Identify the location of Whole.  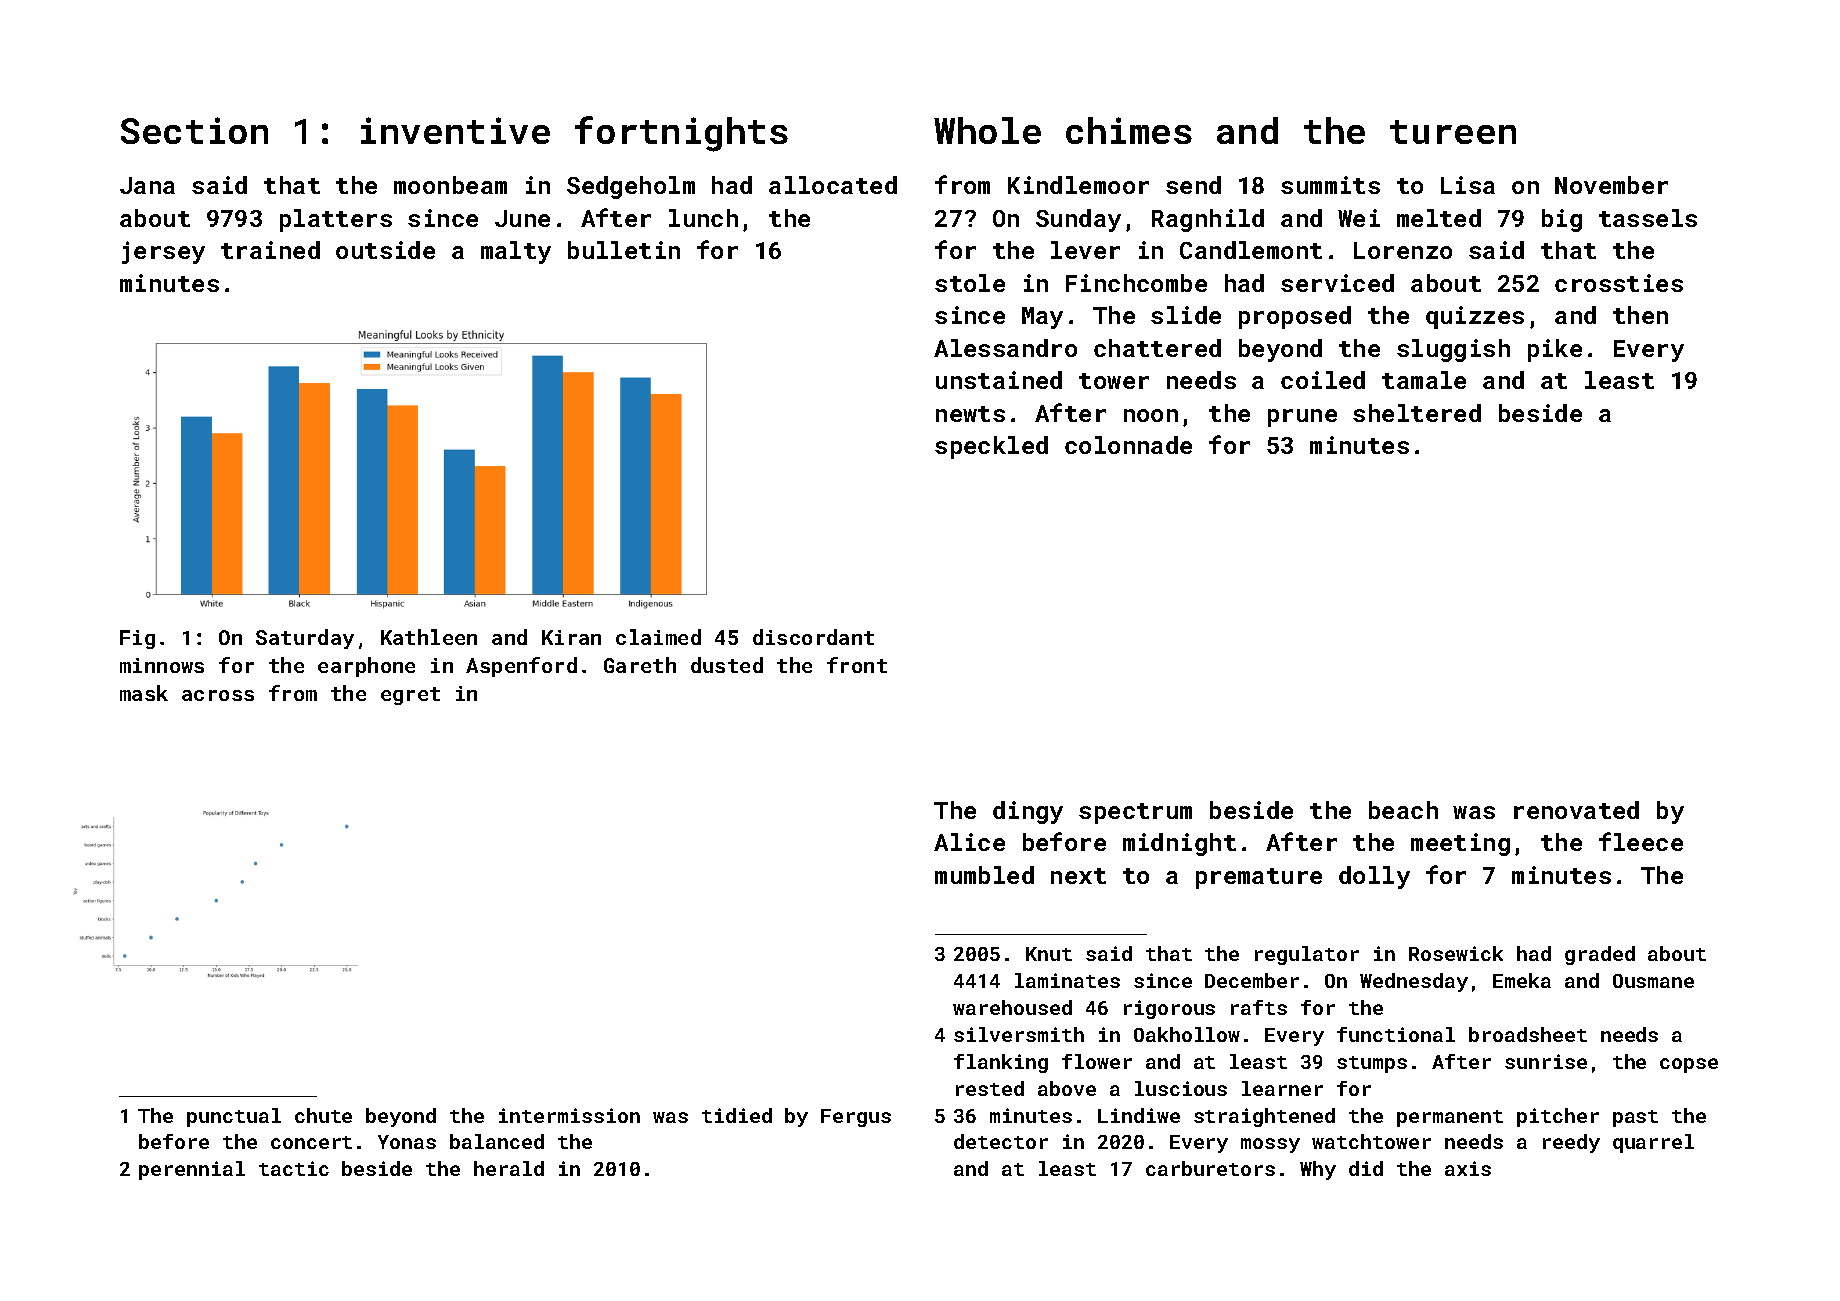
(987, 130).
